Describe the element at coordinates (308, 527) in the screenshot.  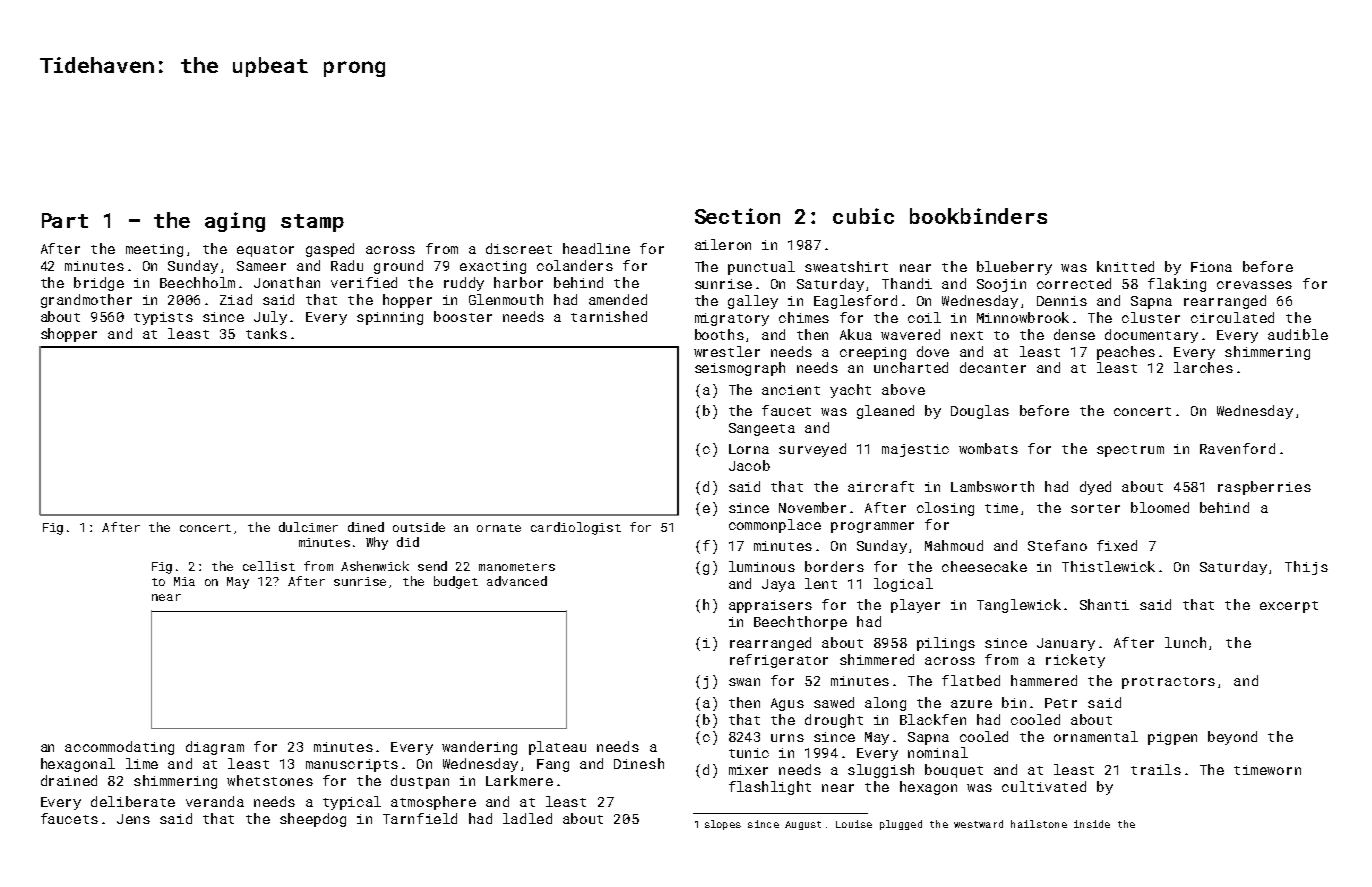
I see `dulcimer` at that location.
